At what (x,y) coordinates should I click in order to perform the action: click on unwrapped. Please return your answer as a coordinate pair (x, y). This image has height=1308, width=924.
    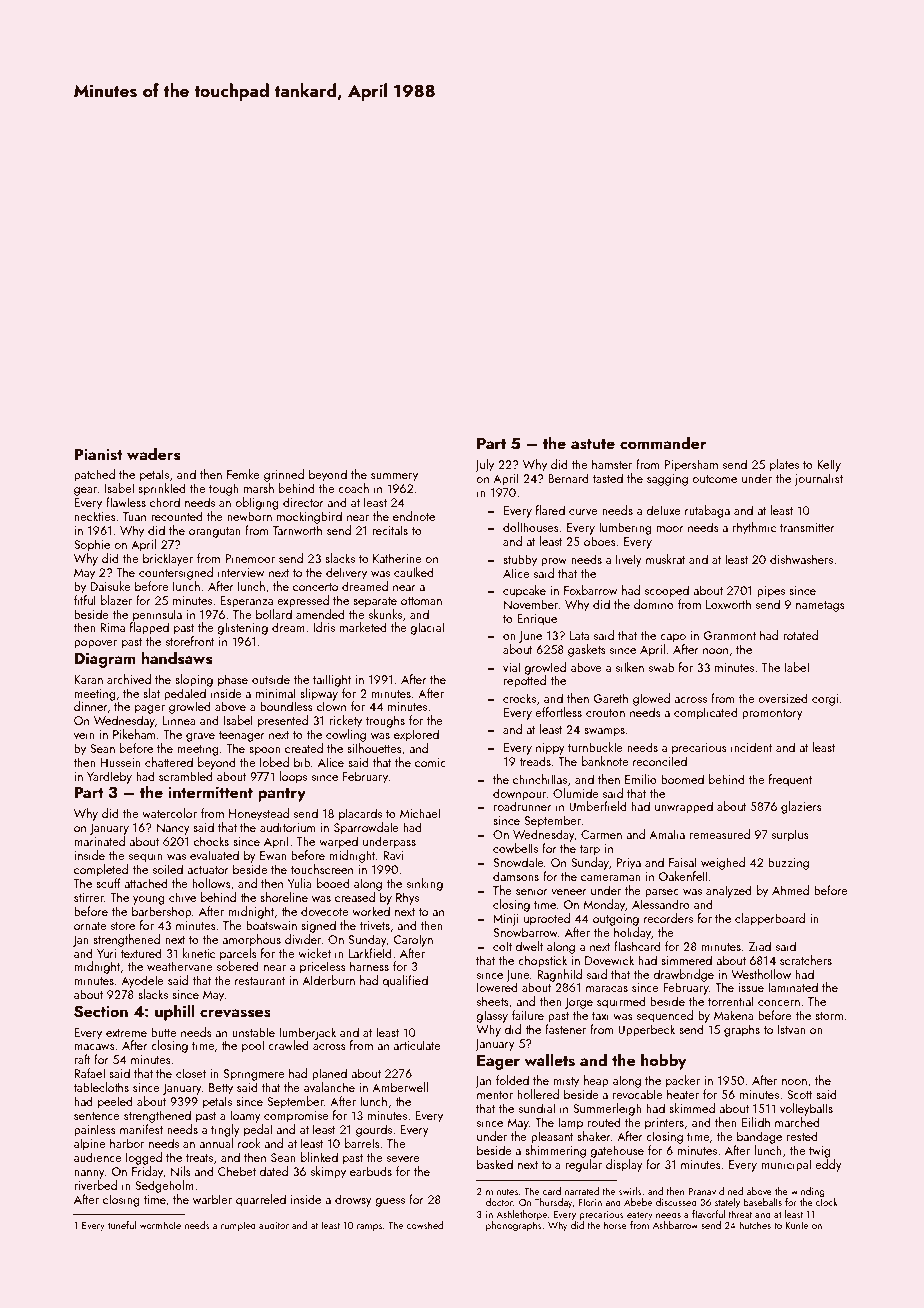
    Looking at the image, I should click on (684, 807).
